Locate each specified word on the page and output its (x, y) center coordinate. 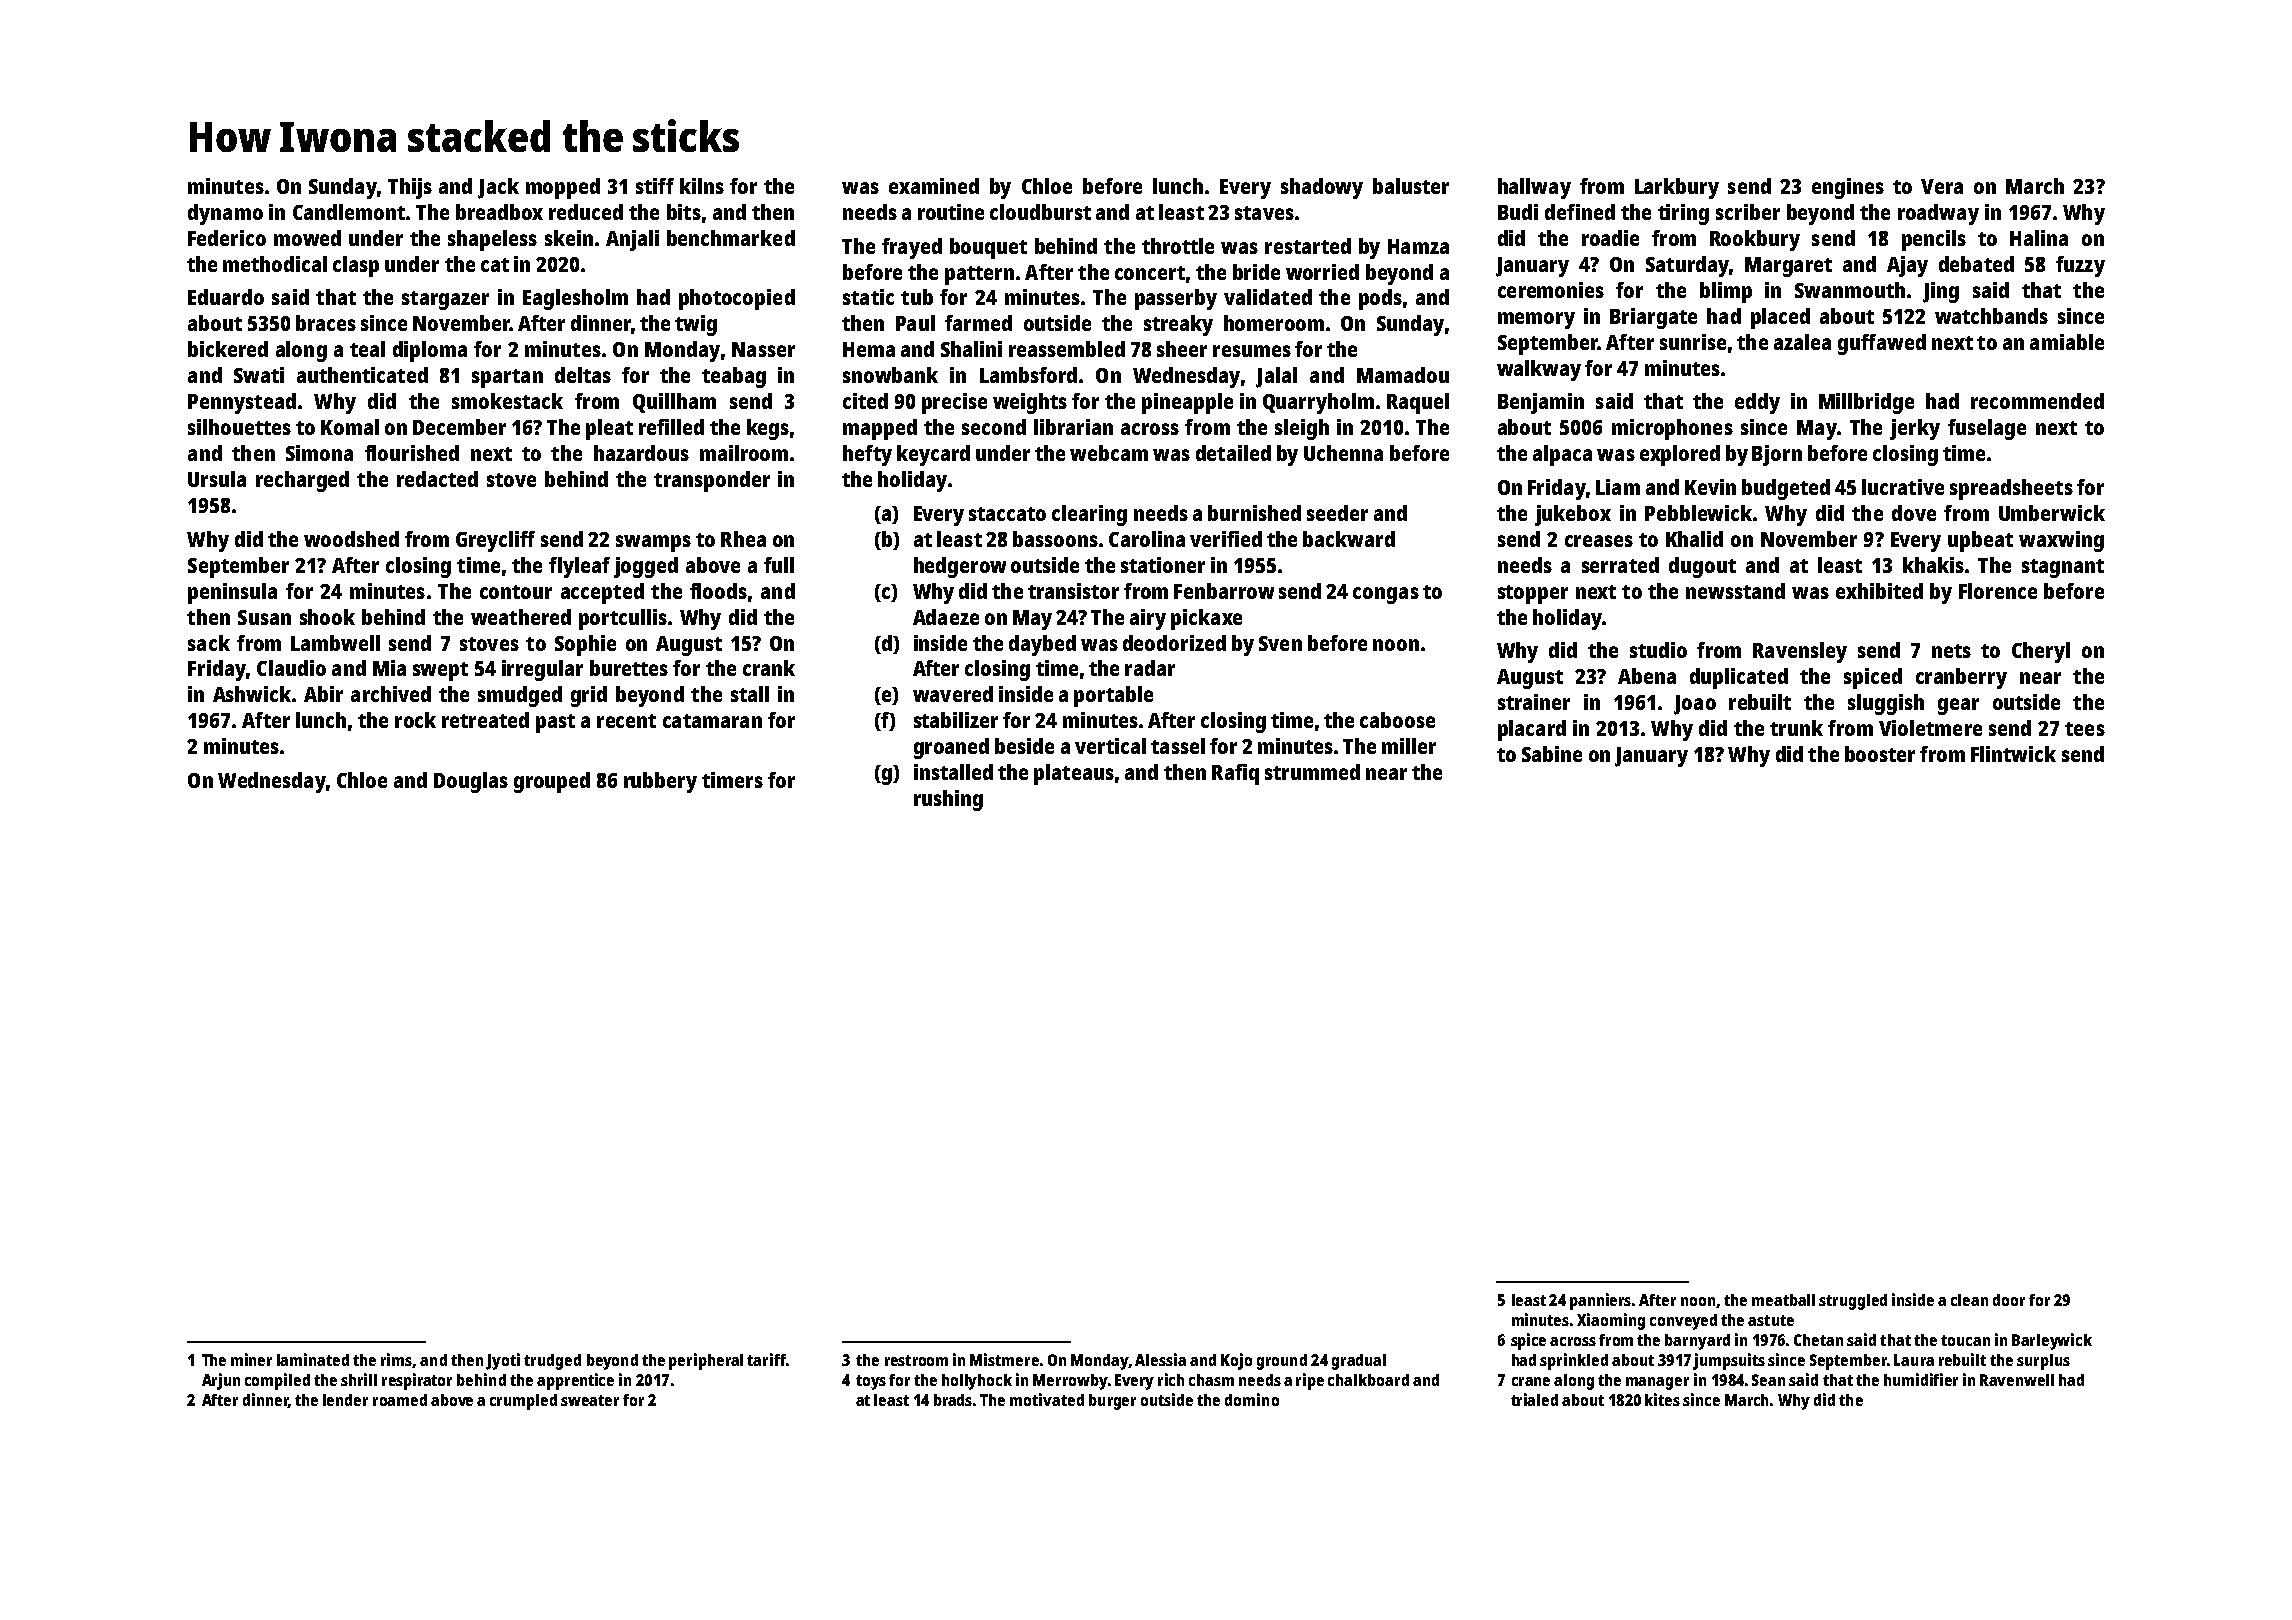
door (2009, 1300)
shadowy (1322, 188)
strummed (1312, 772)
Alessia (1160, 1359)
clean (1969, 1300)
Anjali (632, 240)
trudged (552, 1362)
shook (327, 617)
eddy (1757, 403)
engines (1848, 188)
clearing (1089, 515)
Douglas (471, 782)
